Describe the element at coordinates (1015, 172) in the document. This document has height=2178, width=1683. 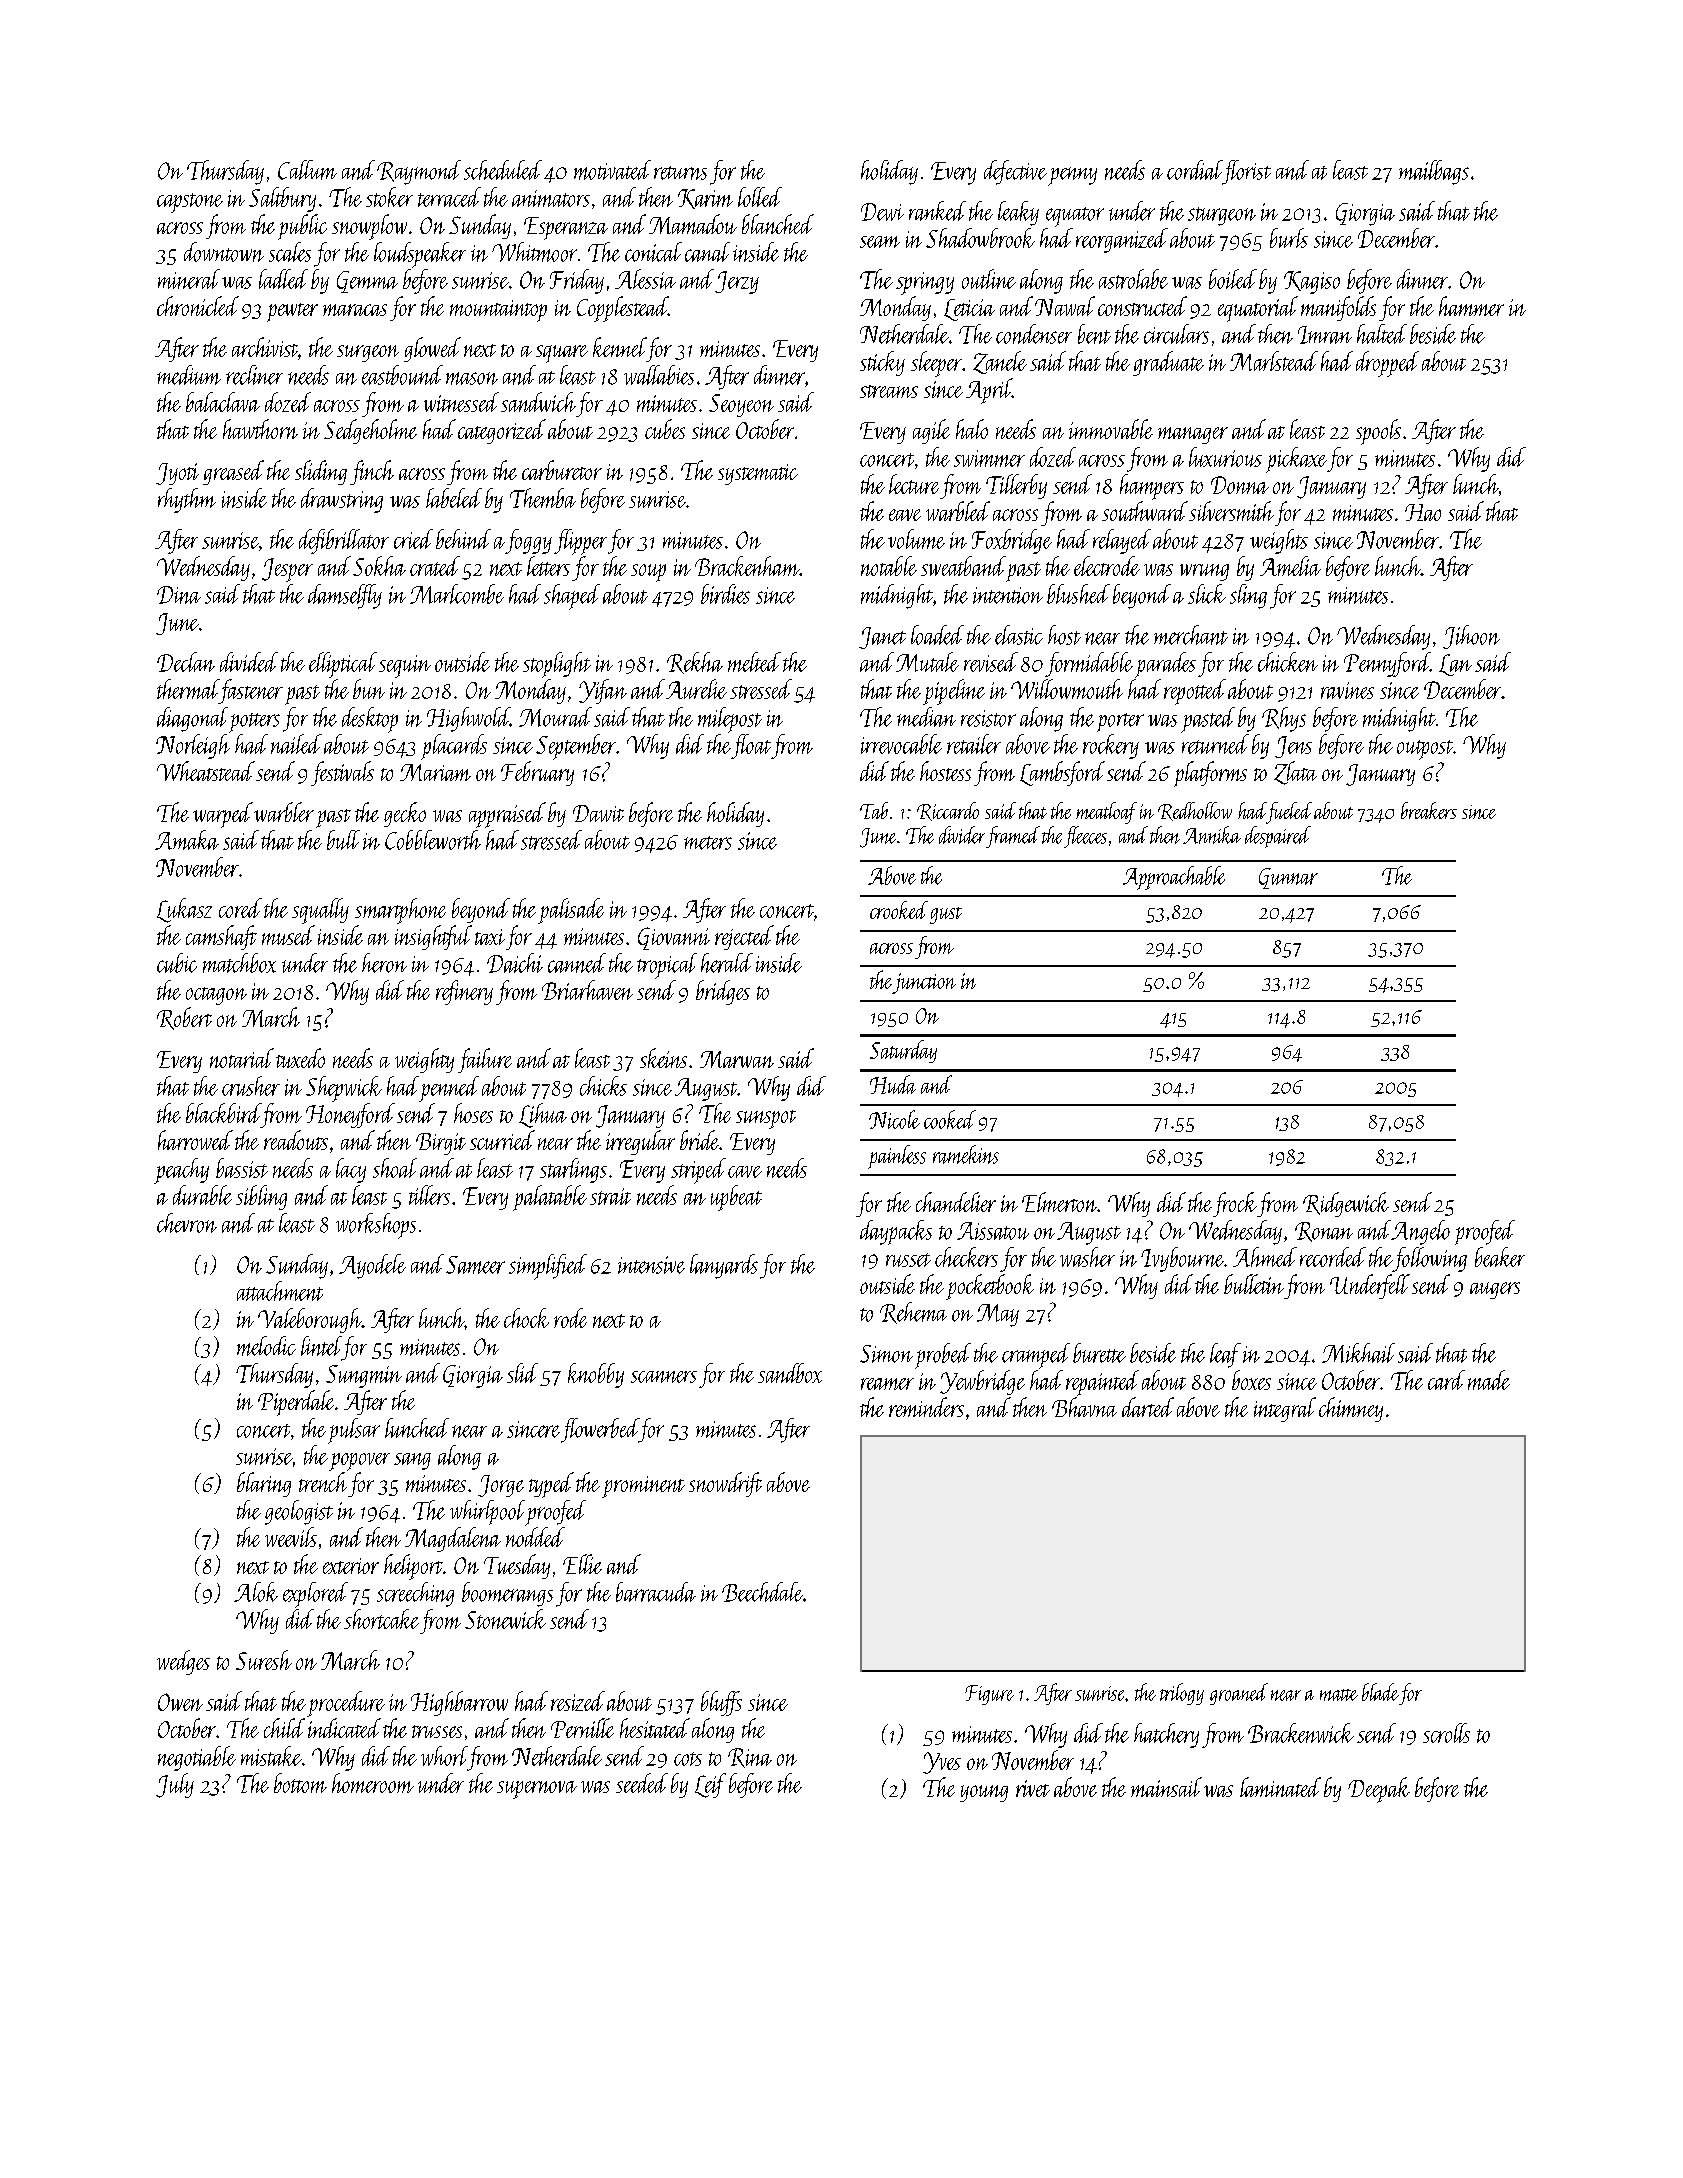
I see `defective` at that location.
